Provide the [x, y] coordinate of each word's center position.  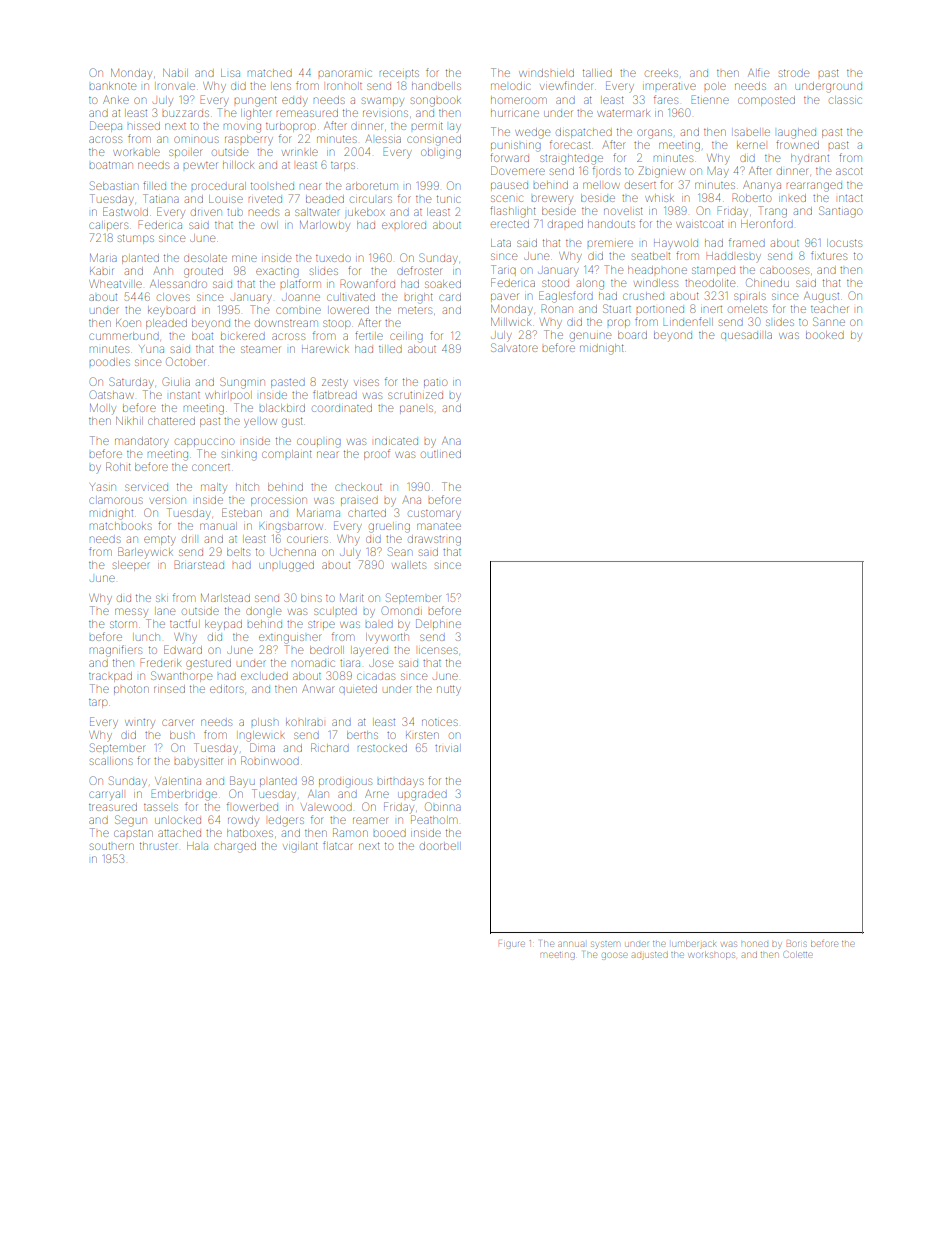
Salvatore [514, 347]
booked [825, 335]
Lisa [230, 73]
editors [227, 689]
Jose [381, 663]
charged [235, 847]
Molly [103, 409]
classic [845, 100]
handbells [436, 86]
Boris [797, 943]
